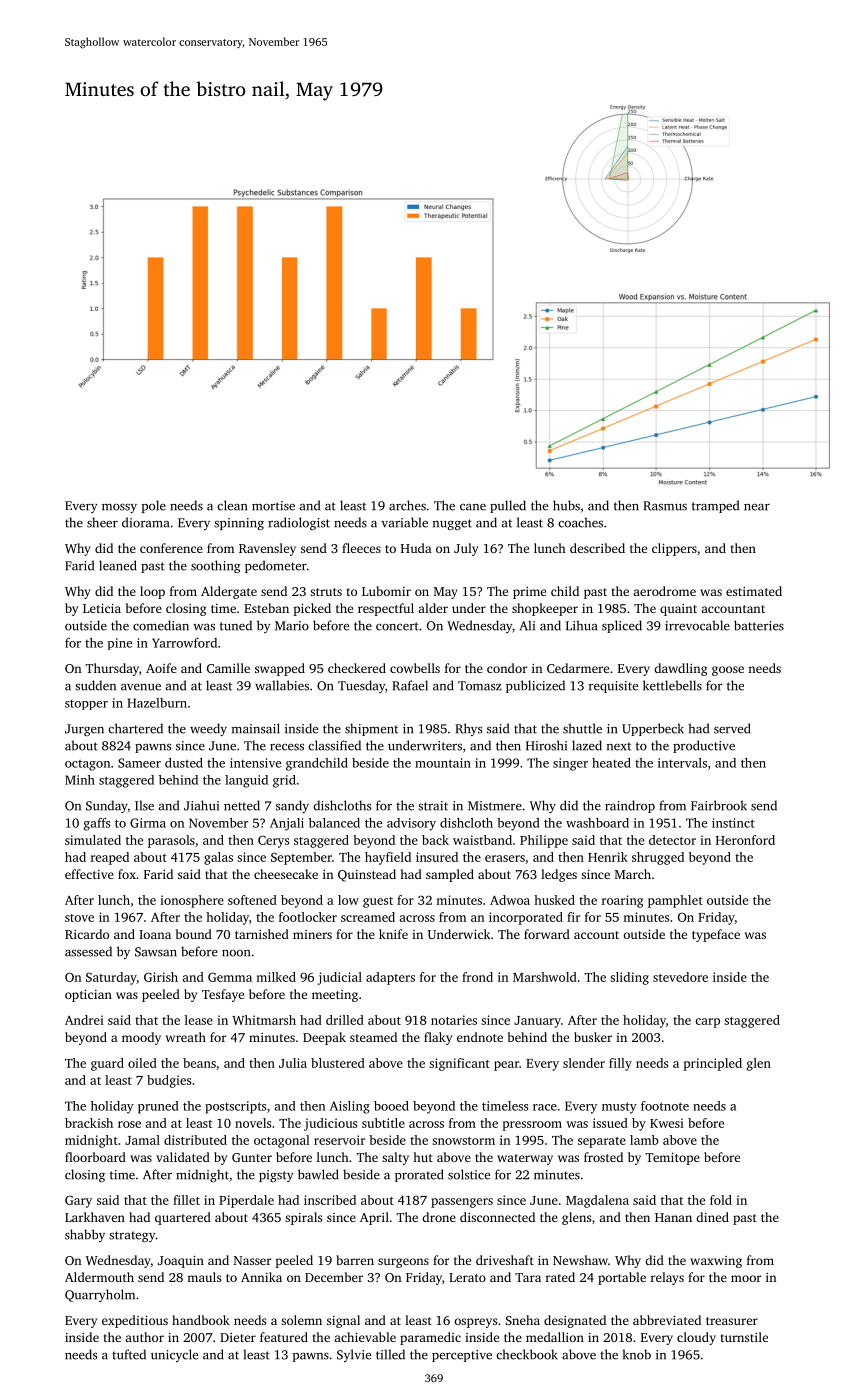 The image size is (849, 1400). I want to click on busker, so click(593, 1037).
